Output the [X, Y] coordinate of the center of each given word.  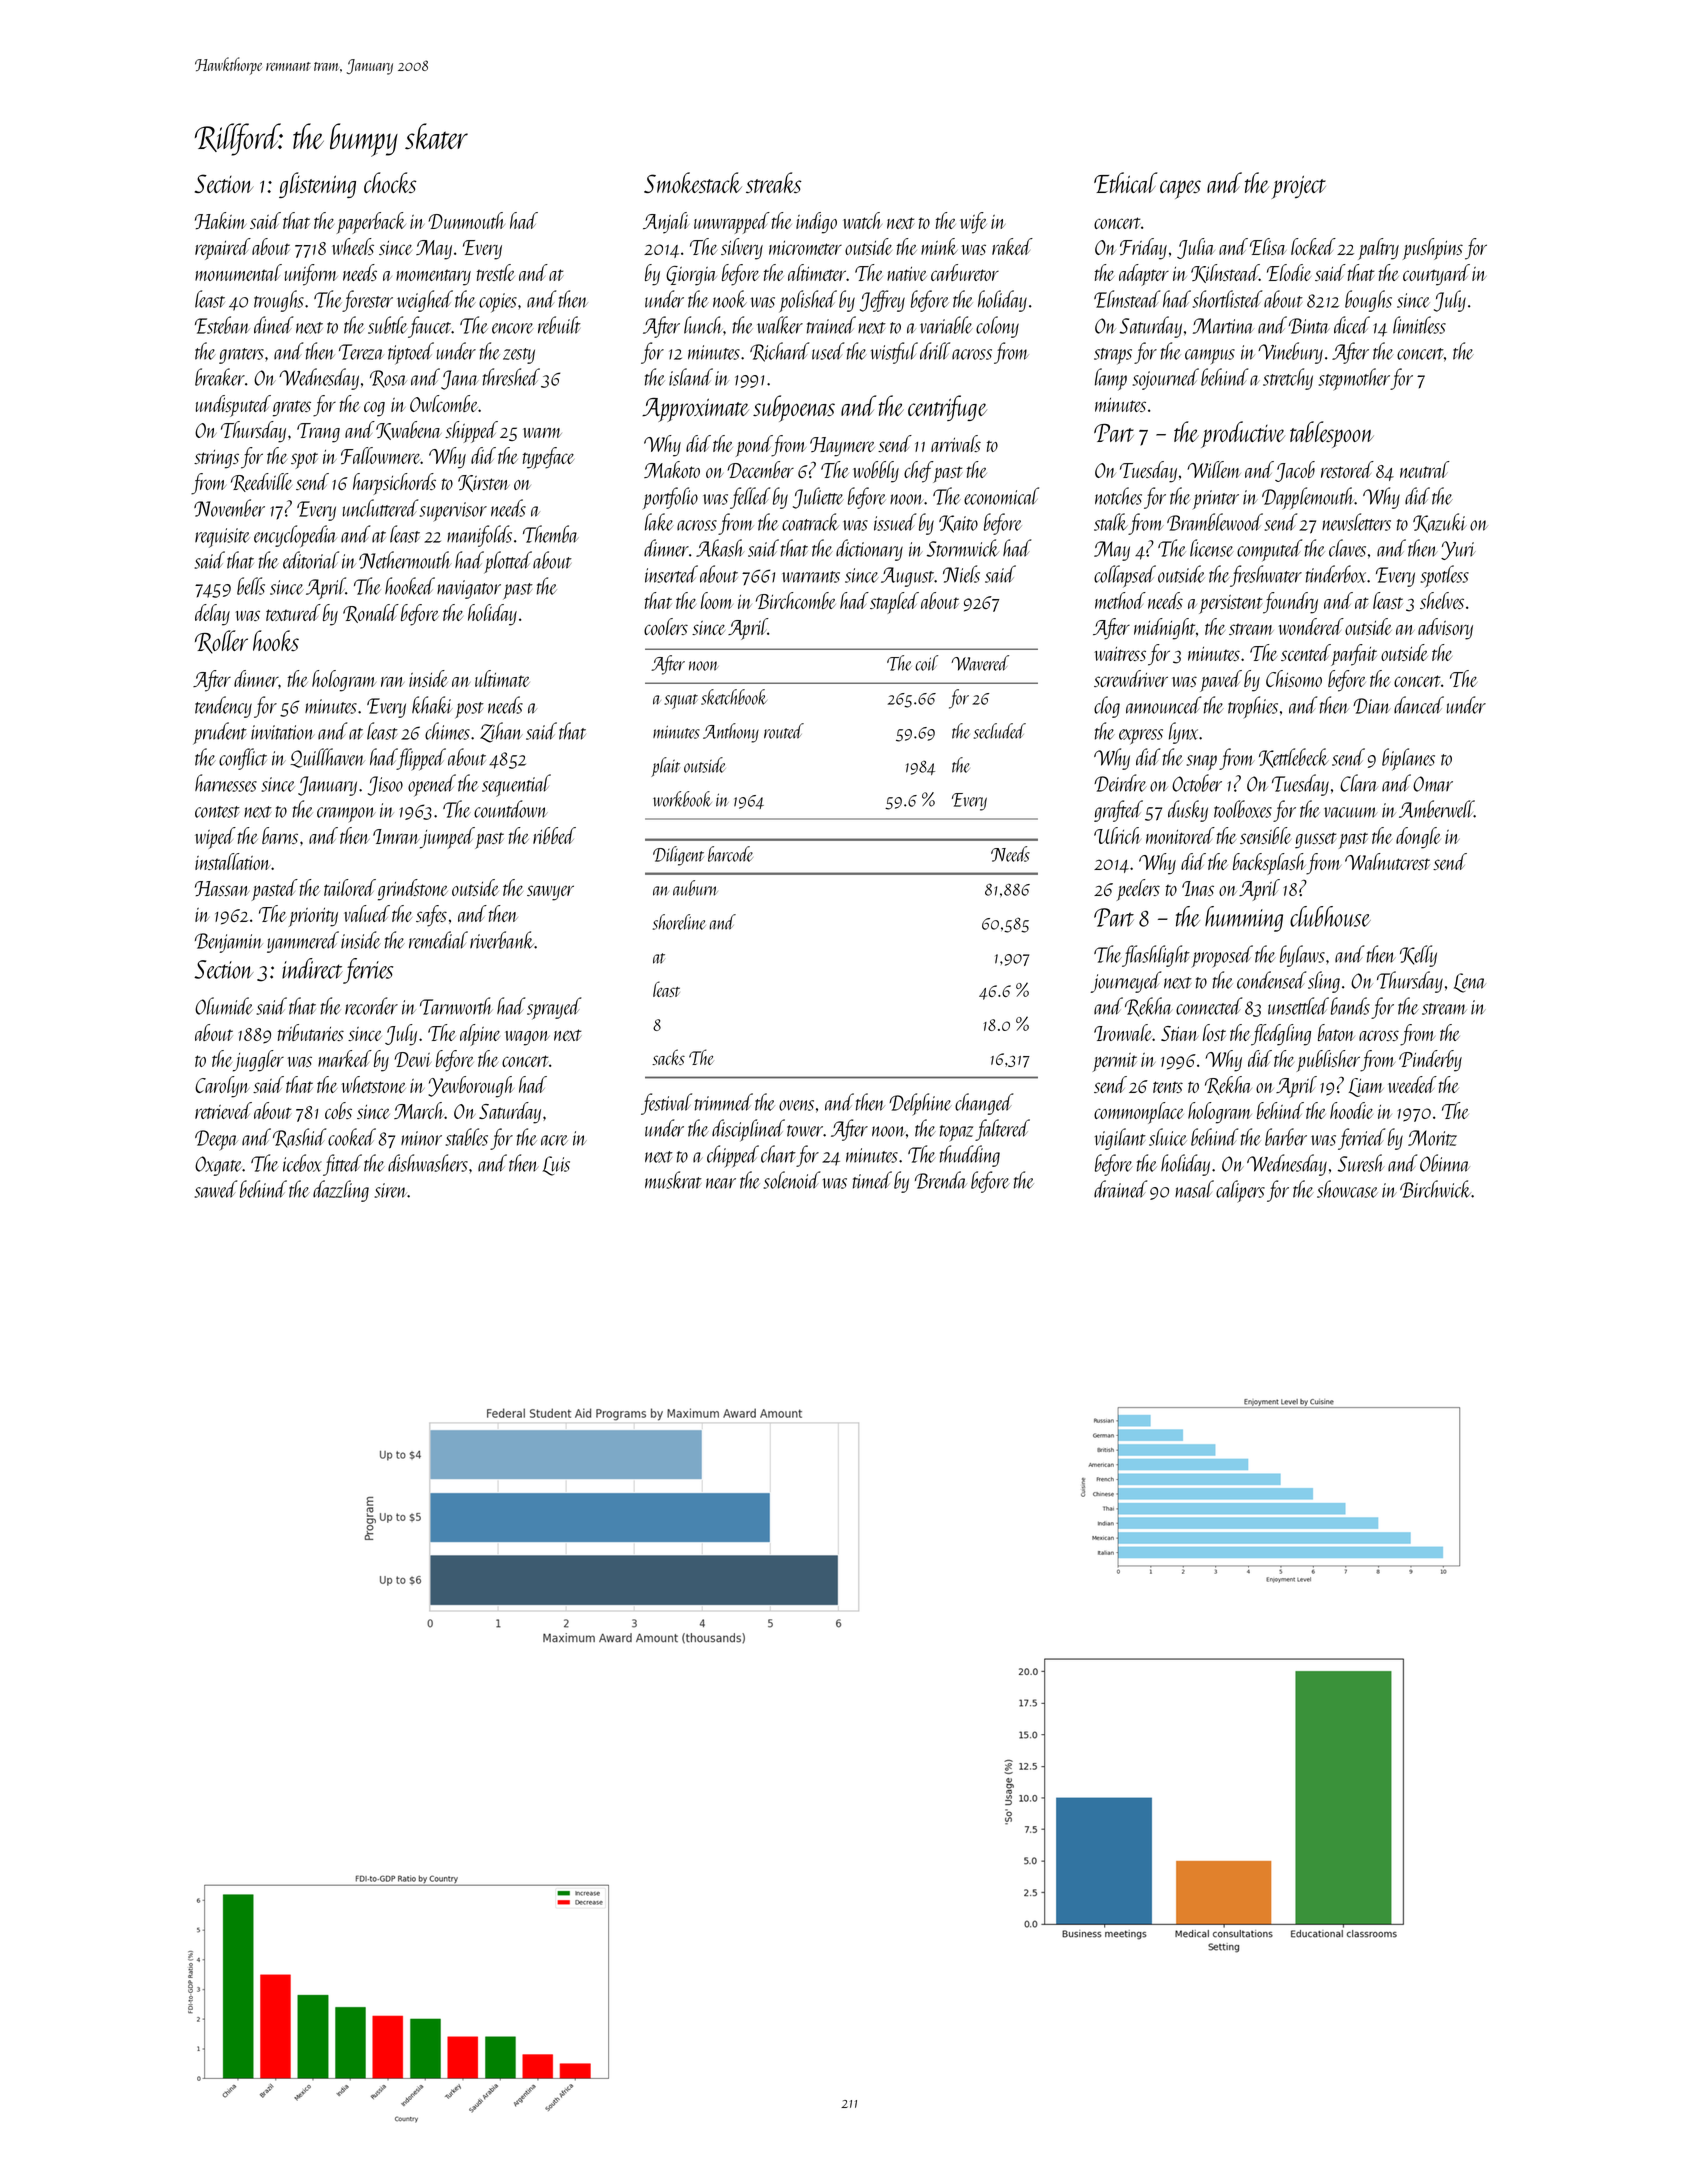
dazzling [341, 1191]
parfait [1354, 655]
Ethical [1125, 182]
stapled [894, 603]
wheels [353, 246]
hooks [276, 640]
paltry [1378, 249]
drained [1120, 1189]
